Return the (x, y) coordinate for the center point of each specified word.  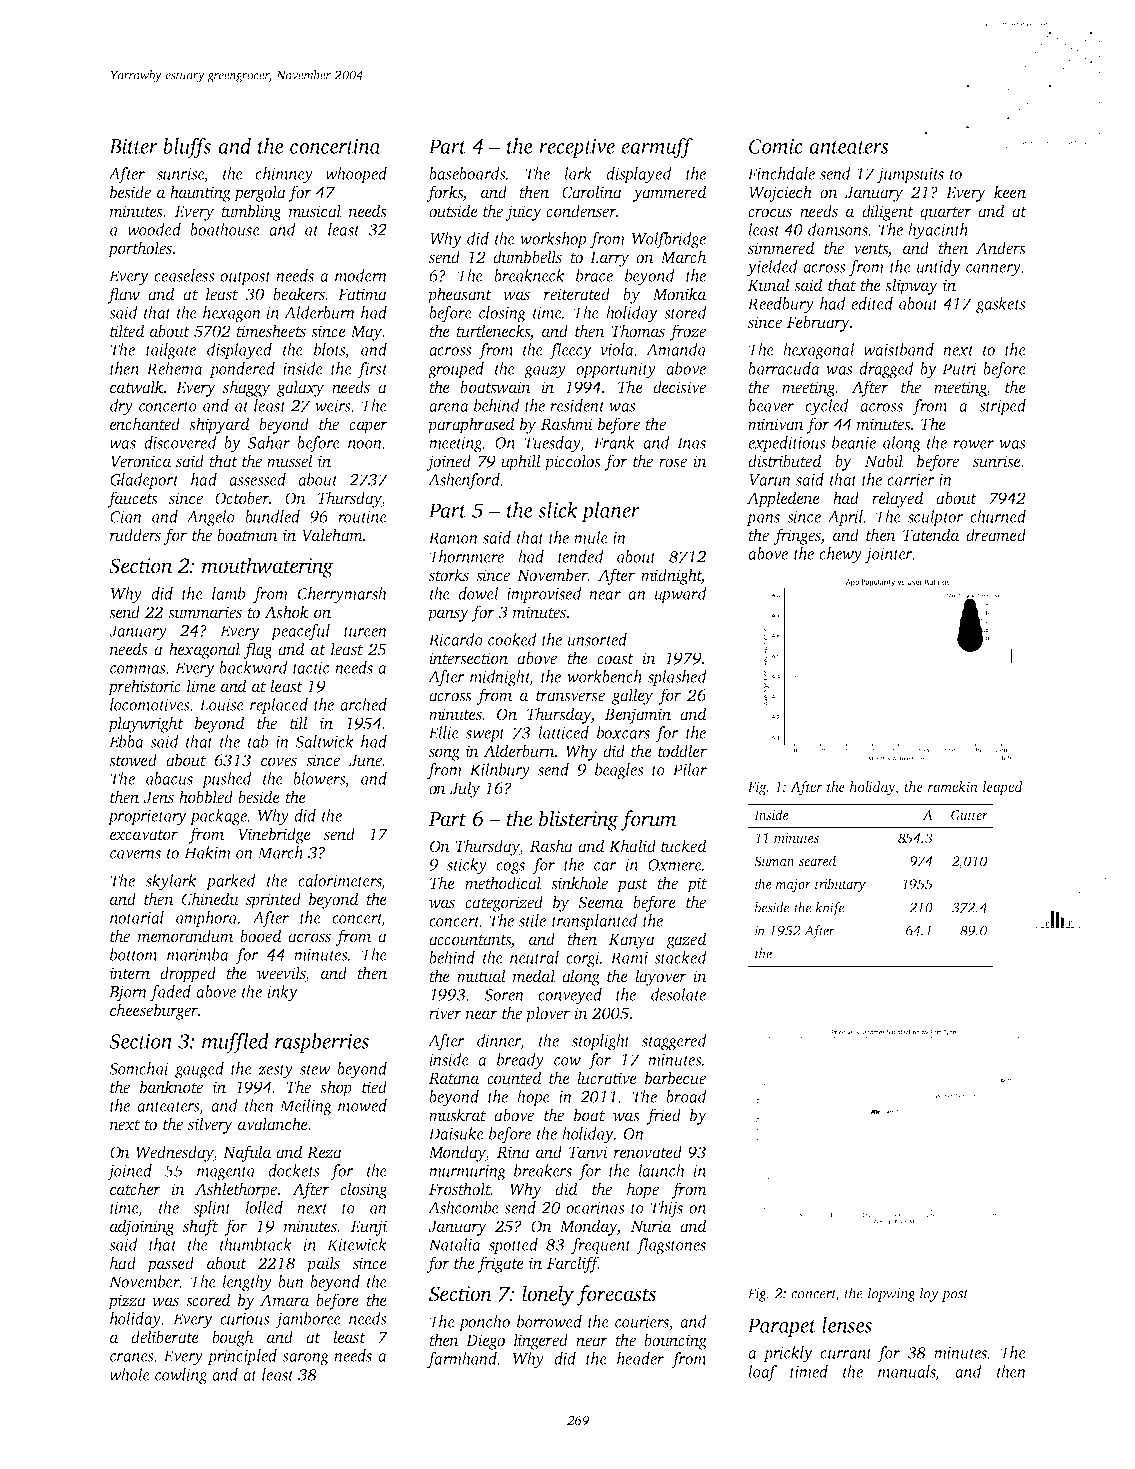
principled (242, 1357)
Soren (504, 995)
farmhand (462, 1360)
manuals (906, 1371)
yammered (669, 193)
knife (830, 909)
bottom (134, 954)
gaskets (1001, 305)
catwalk (137, 387)
